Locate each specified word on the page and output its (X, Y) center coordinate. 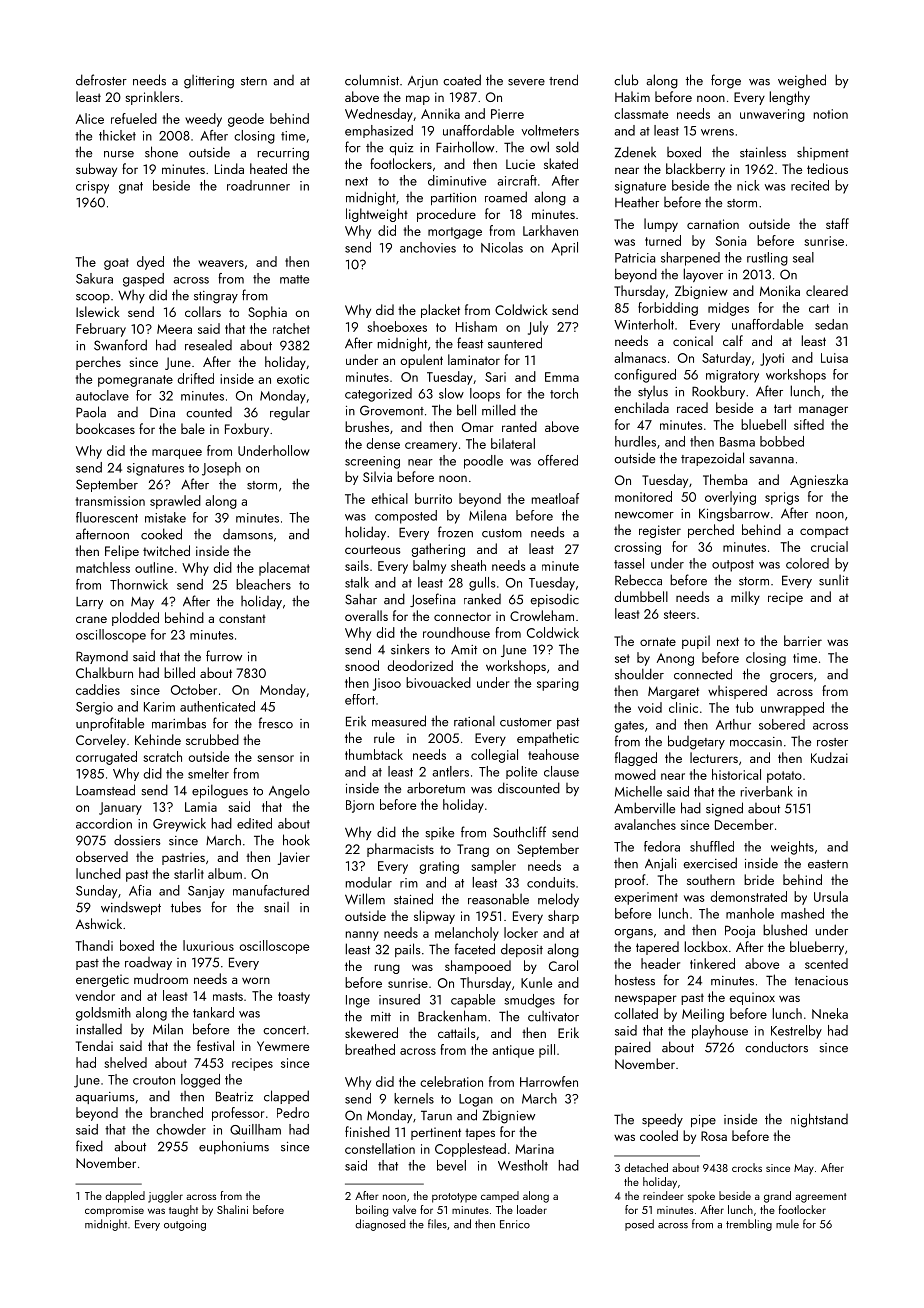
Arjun (423, 82)
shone (161, 152)
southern (711, 879)
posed (639, 1225)
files (437, 1224)
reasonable (498, 899)
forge (726, 81)
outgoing (185, 1225)
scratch (162, 756)
